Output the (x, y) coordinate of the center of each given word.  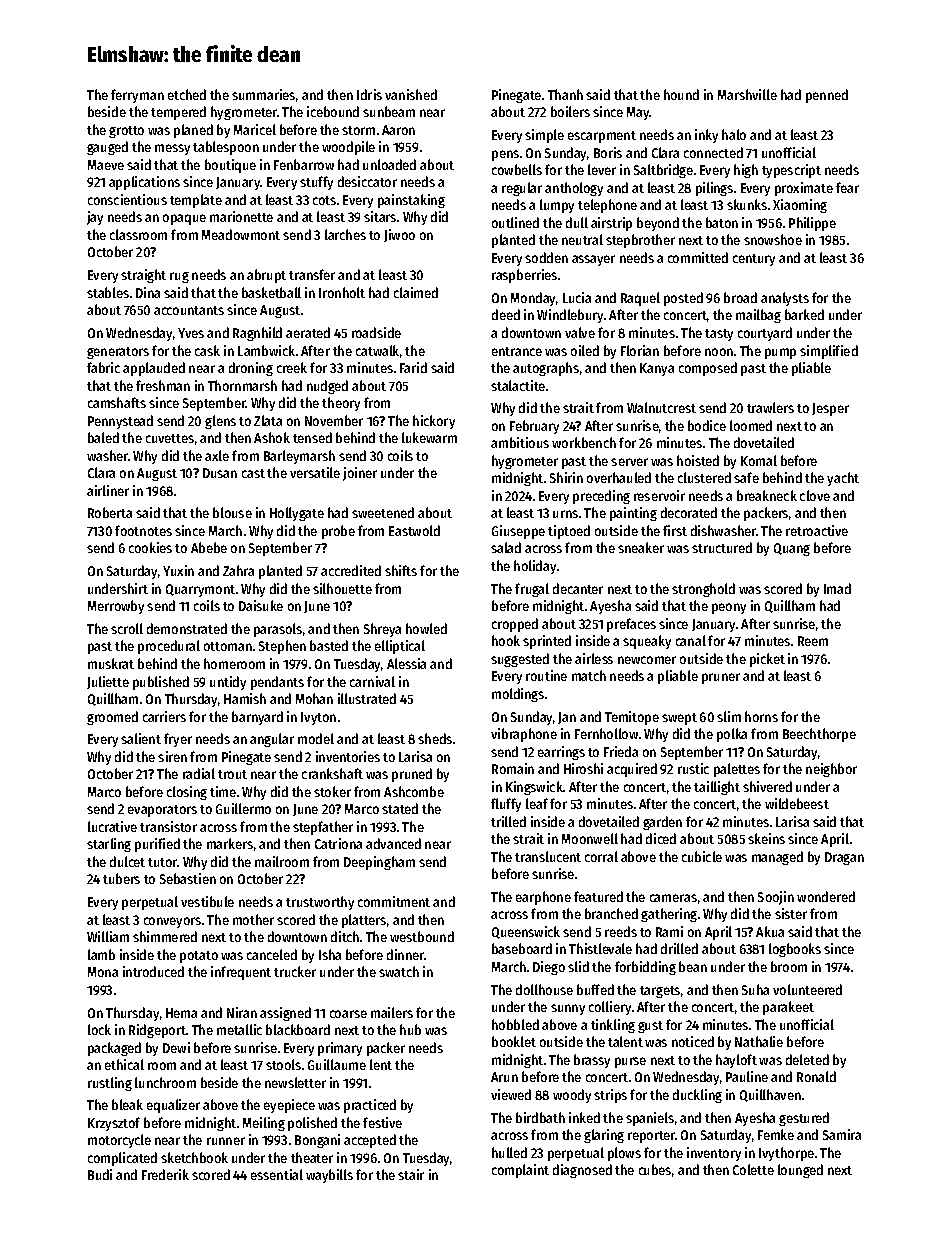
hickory (434, 422)
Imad (837, 588)
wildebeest (797, 803)
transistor (168, 826)
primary (340, 1049)
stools (283, 1064)
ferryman (137, 96)
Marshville (747, 94)
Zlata (268, 420)
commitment (394, 901)
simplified (829, 352)
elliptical (400, 647)
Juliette (108, 682)
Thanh (565, 94)
